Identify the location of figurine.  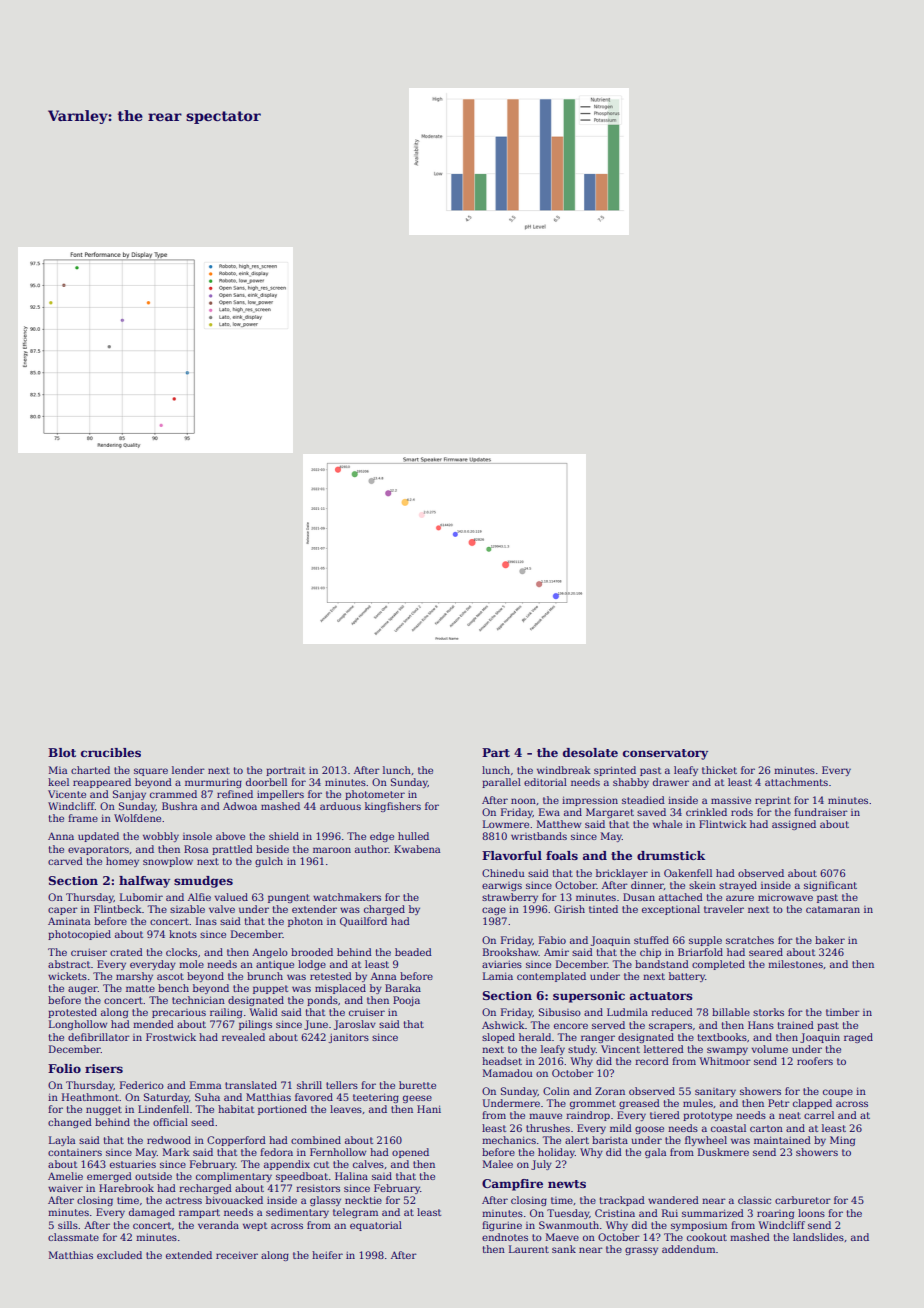
(502, 1226).
